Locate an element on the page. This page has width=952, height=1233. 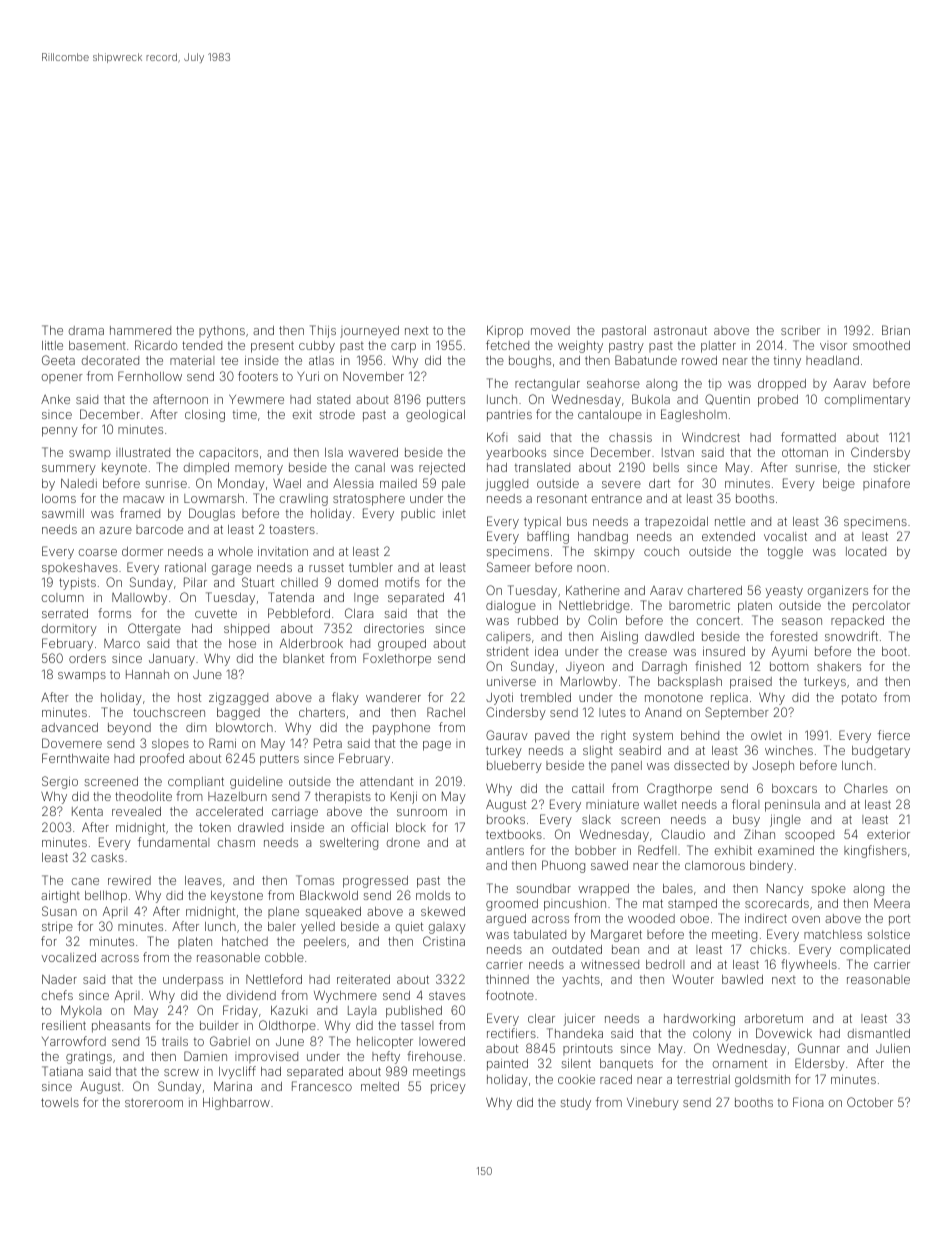
sunroom is located at coordinates (422, 812).
